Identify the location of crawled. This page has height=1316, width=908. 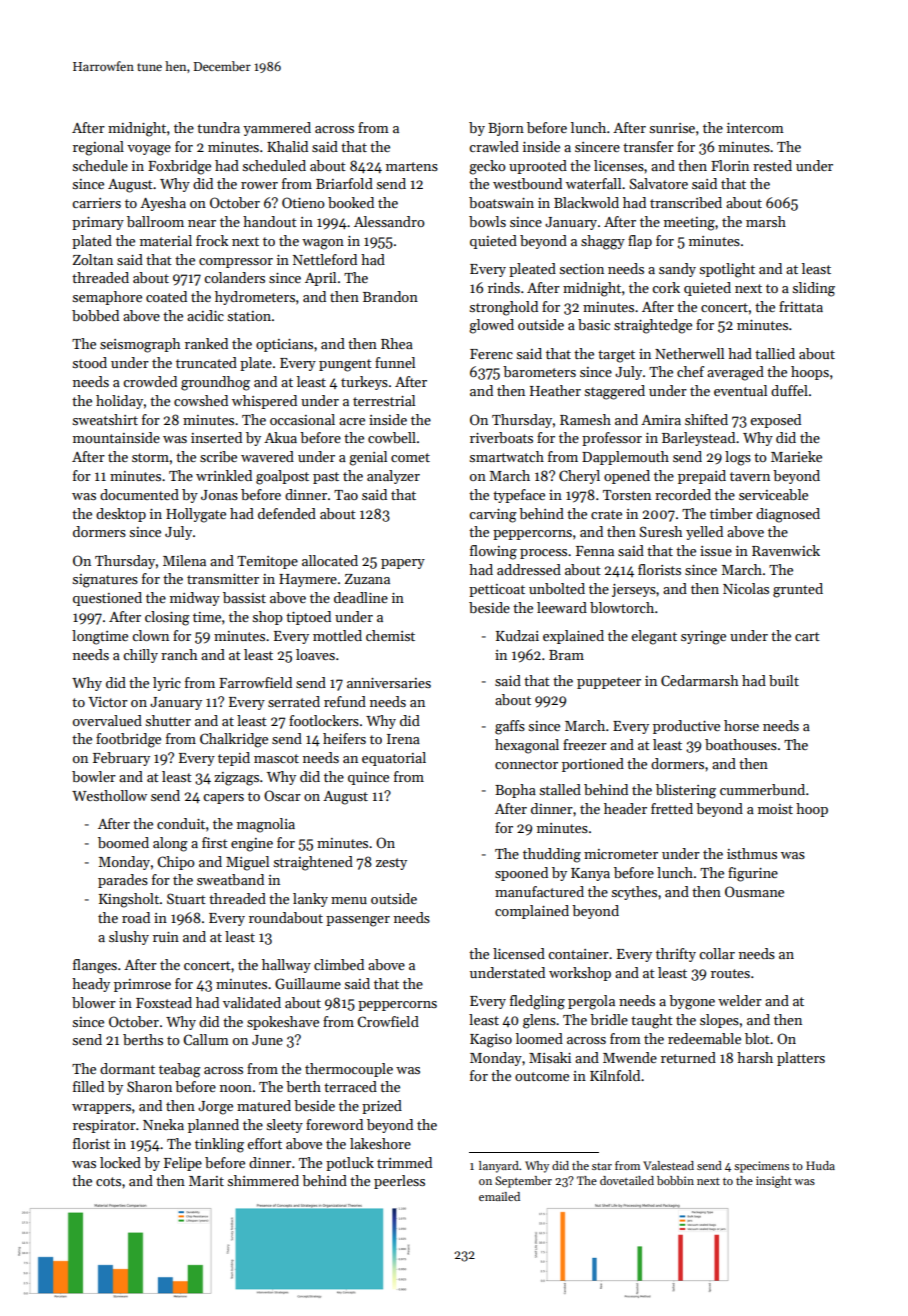
(494, 146).
